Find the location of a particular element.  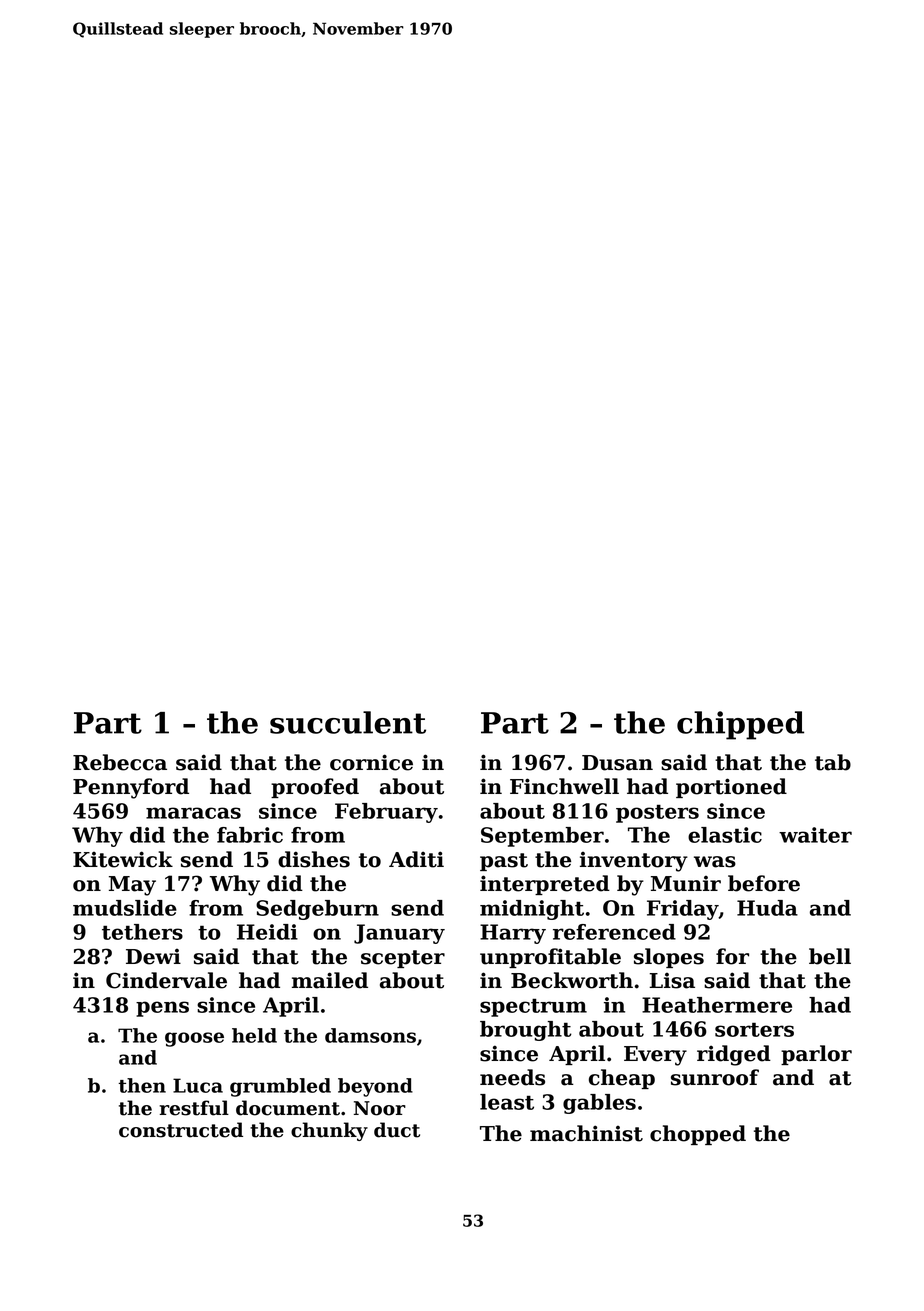

maracas is located at coordinates (193, 813).
